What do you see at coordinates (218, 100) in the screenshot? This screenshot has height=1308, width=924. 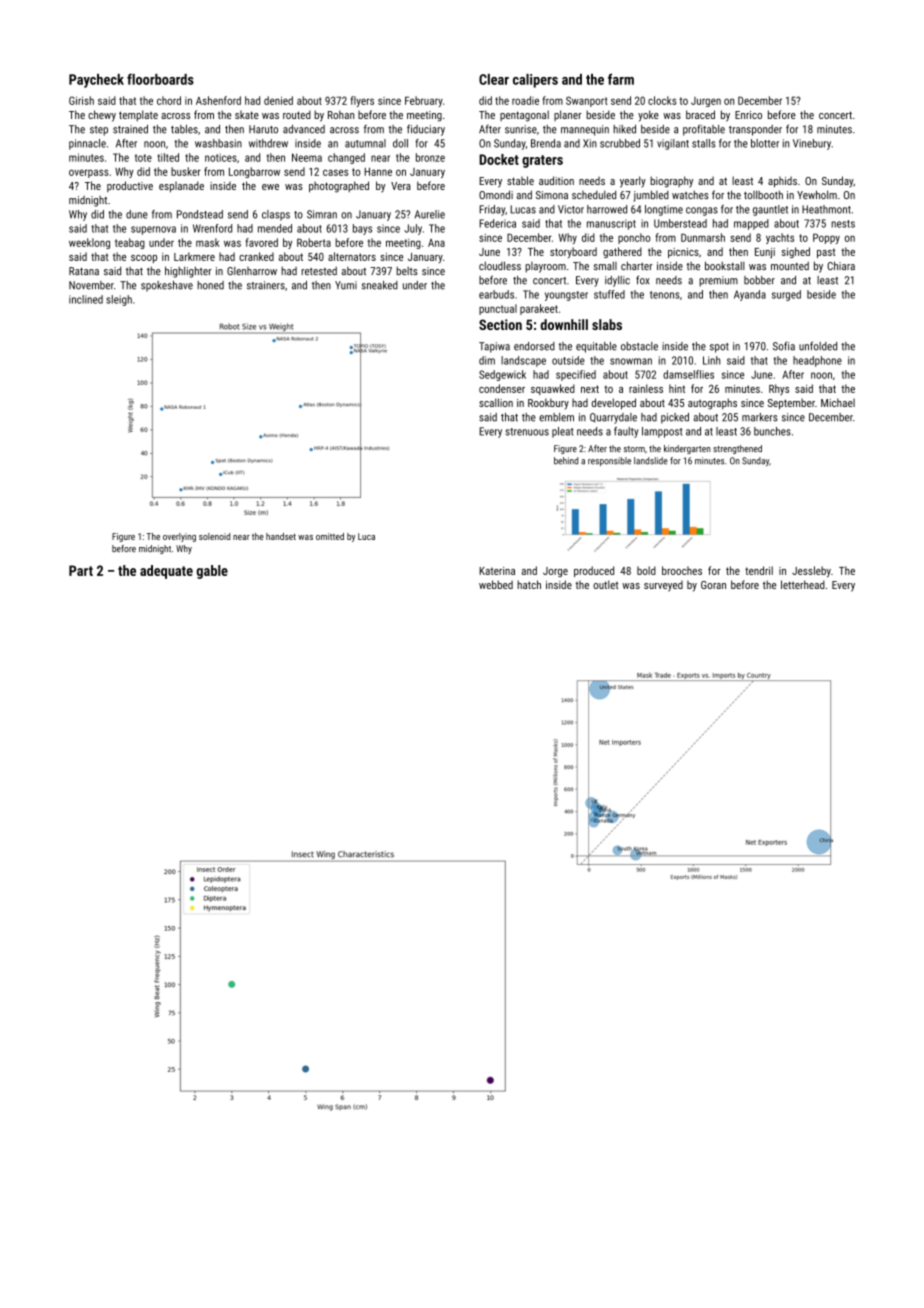 I see `Ashenford` at bounding box center [218, 100].
